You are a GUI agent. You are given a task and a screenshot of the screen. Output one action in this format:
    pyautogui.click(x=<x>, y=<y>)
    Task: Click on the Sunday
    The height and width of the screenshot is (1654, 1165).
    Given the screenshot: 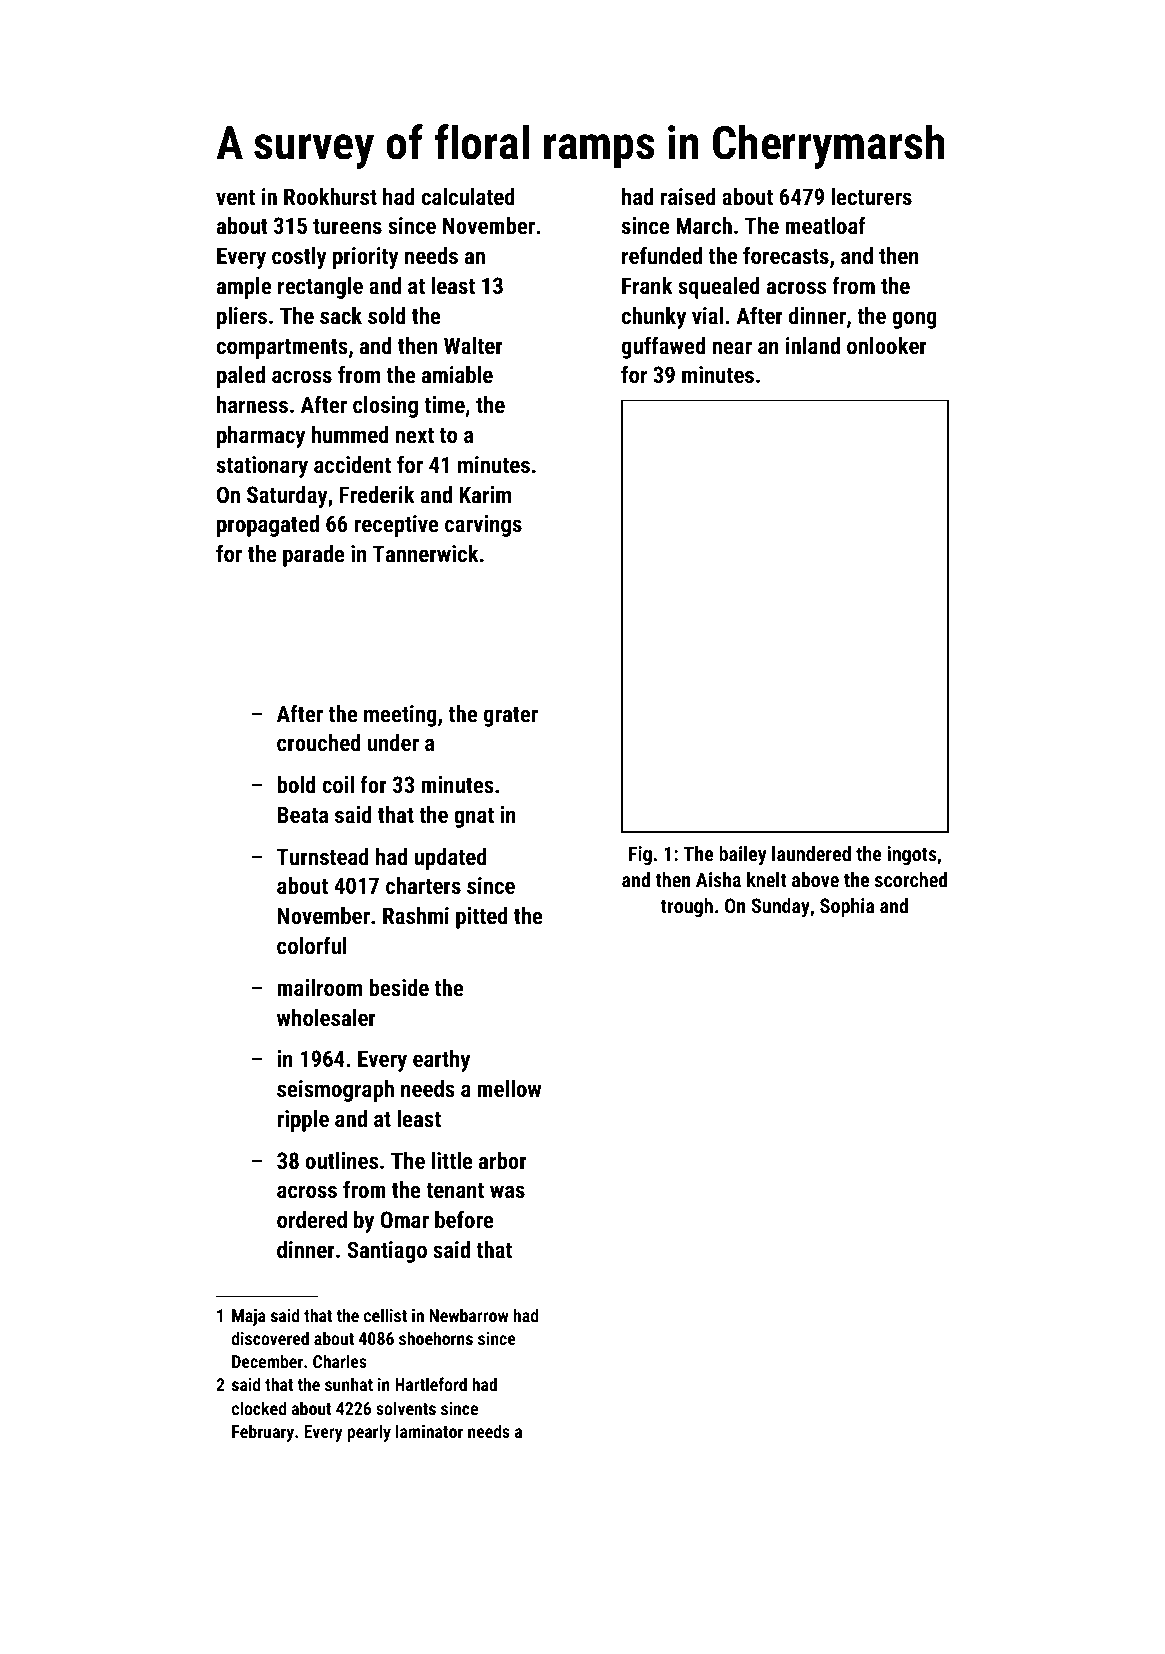 What is the action you would take?
    pyautogui.click(x=781, y=908)
